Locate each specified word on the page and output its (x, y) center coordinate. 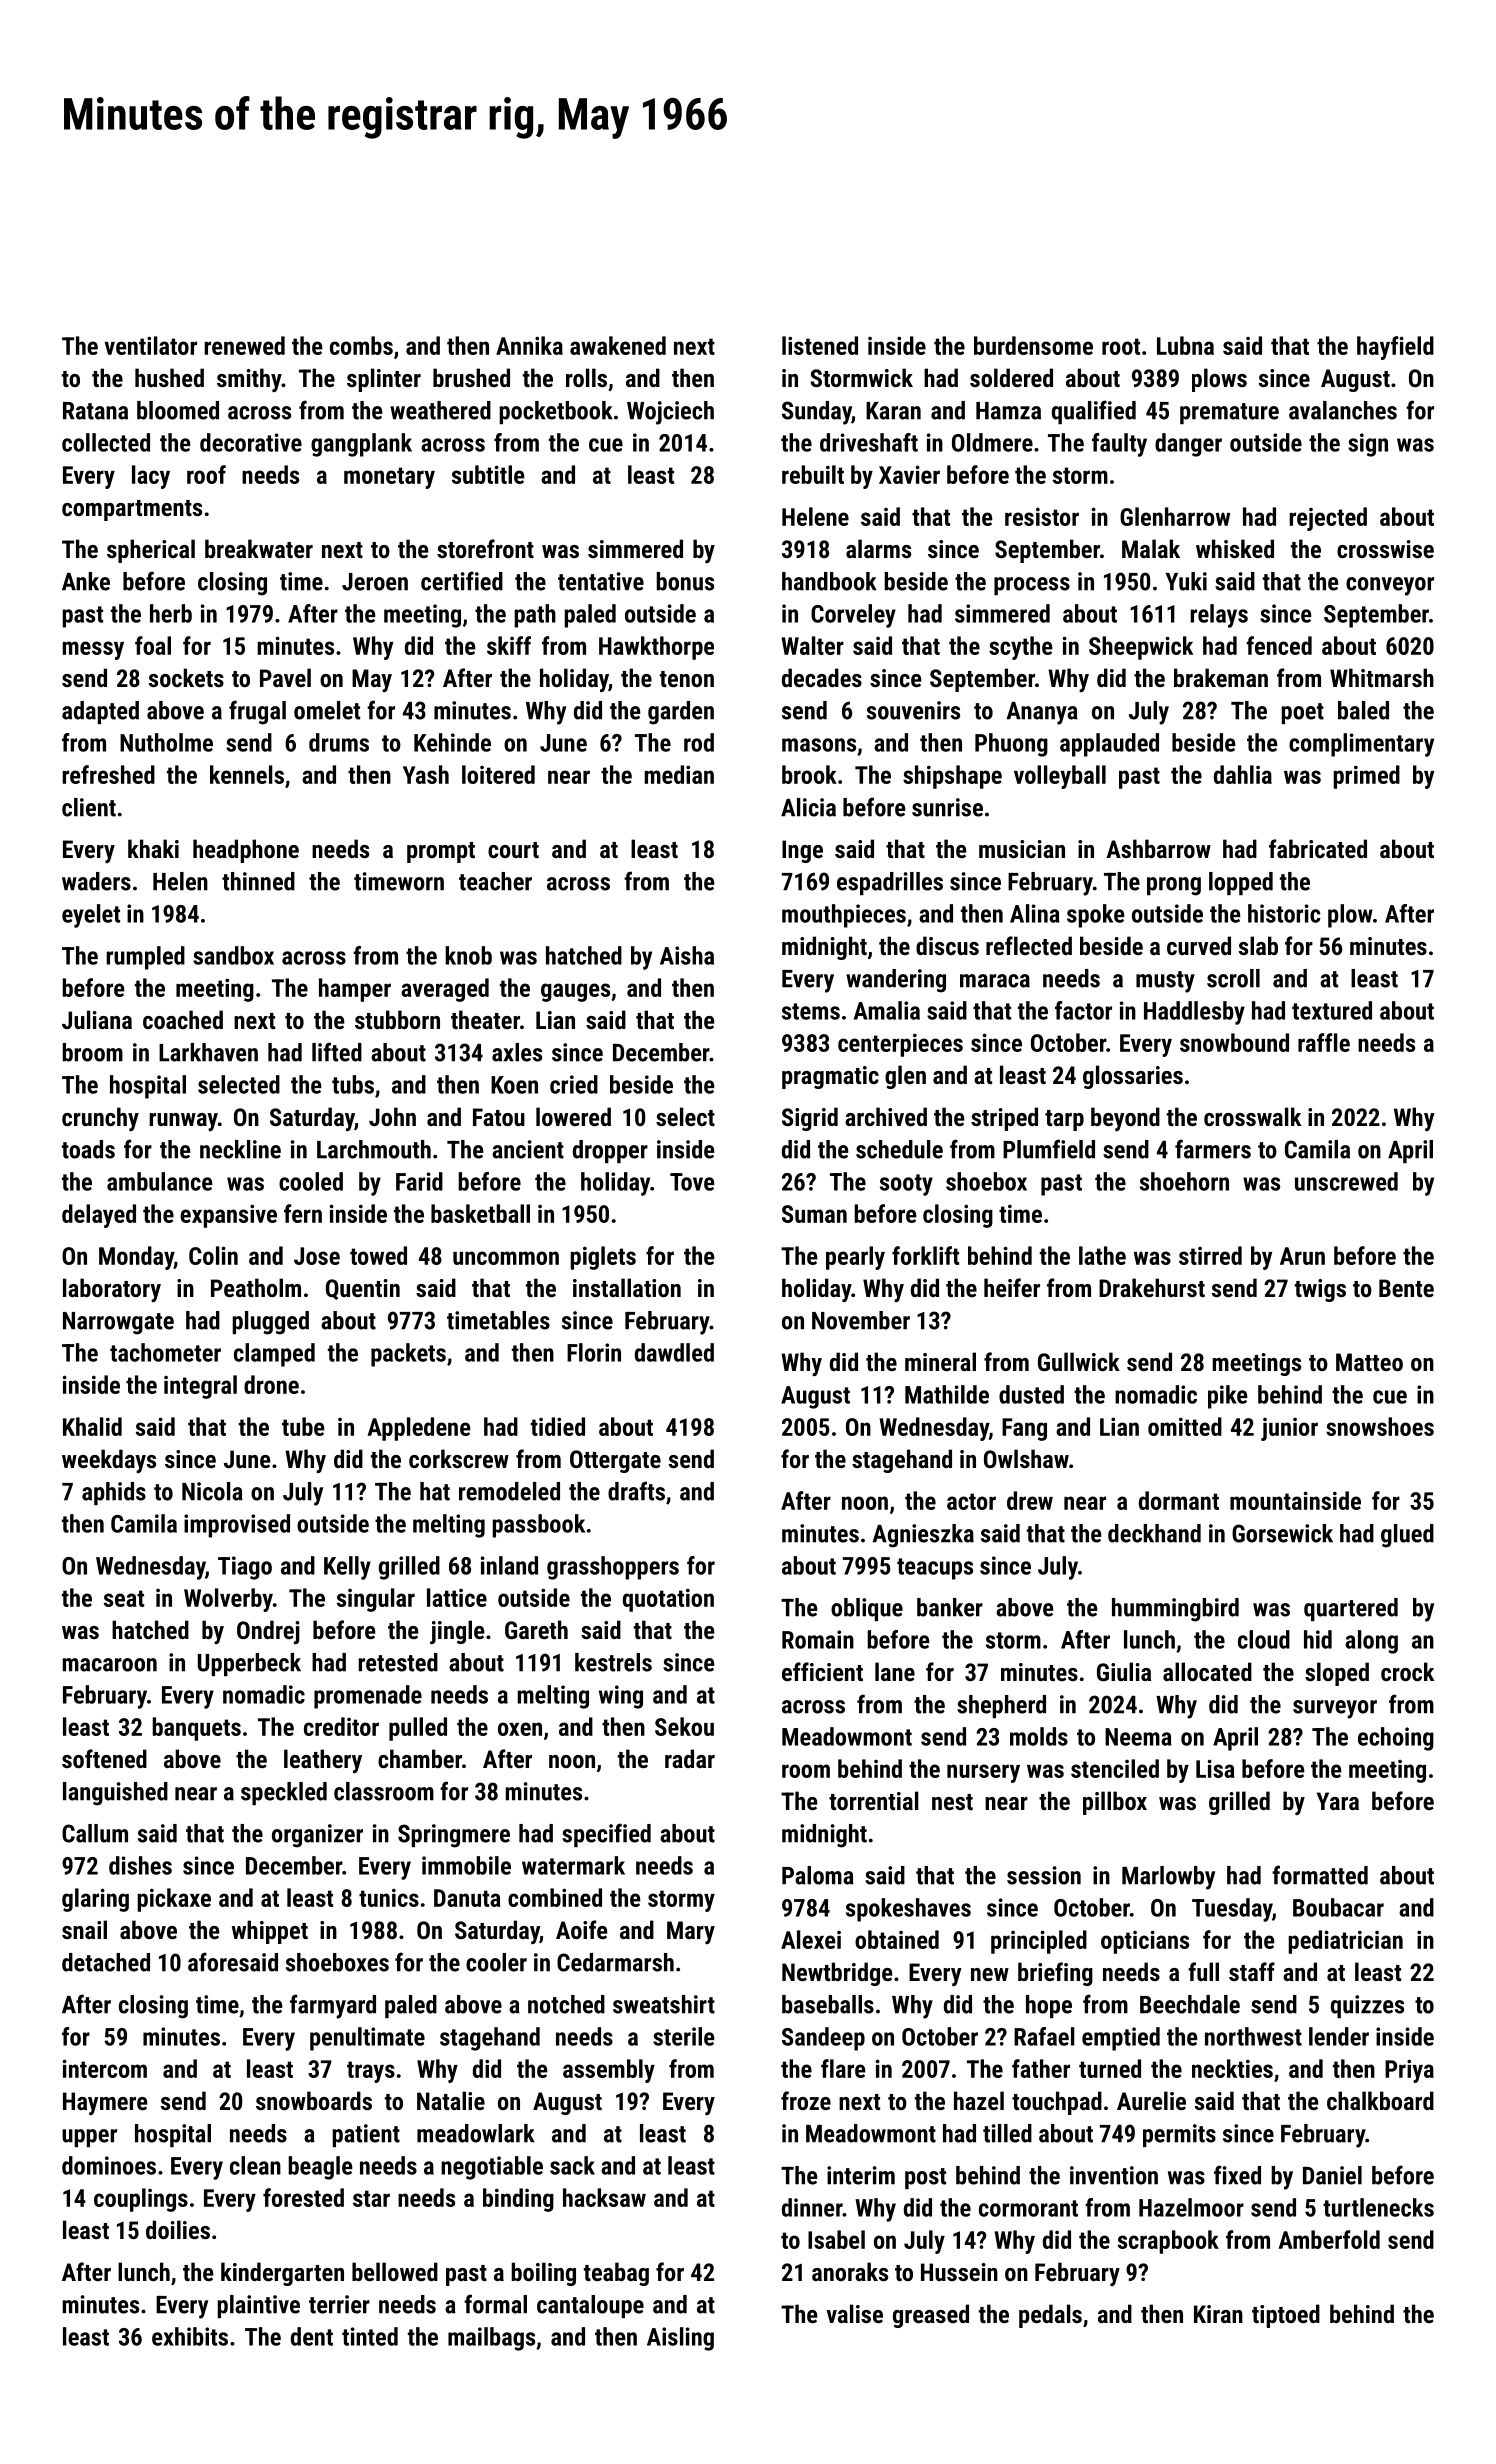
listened (820, 345)
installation (627, 1287)
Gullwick (1079, 1361)
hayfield (1395, 348)
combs (361, 345)
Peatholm (256, 1287)
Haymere (105, 2103)
